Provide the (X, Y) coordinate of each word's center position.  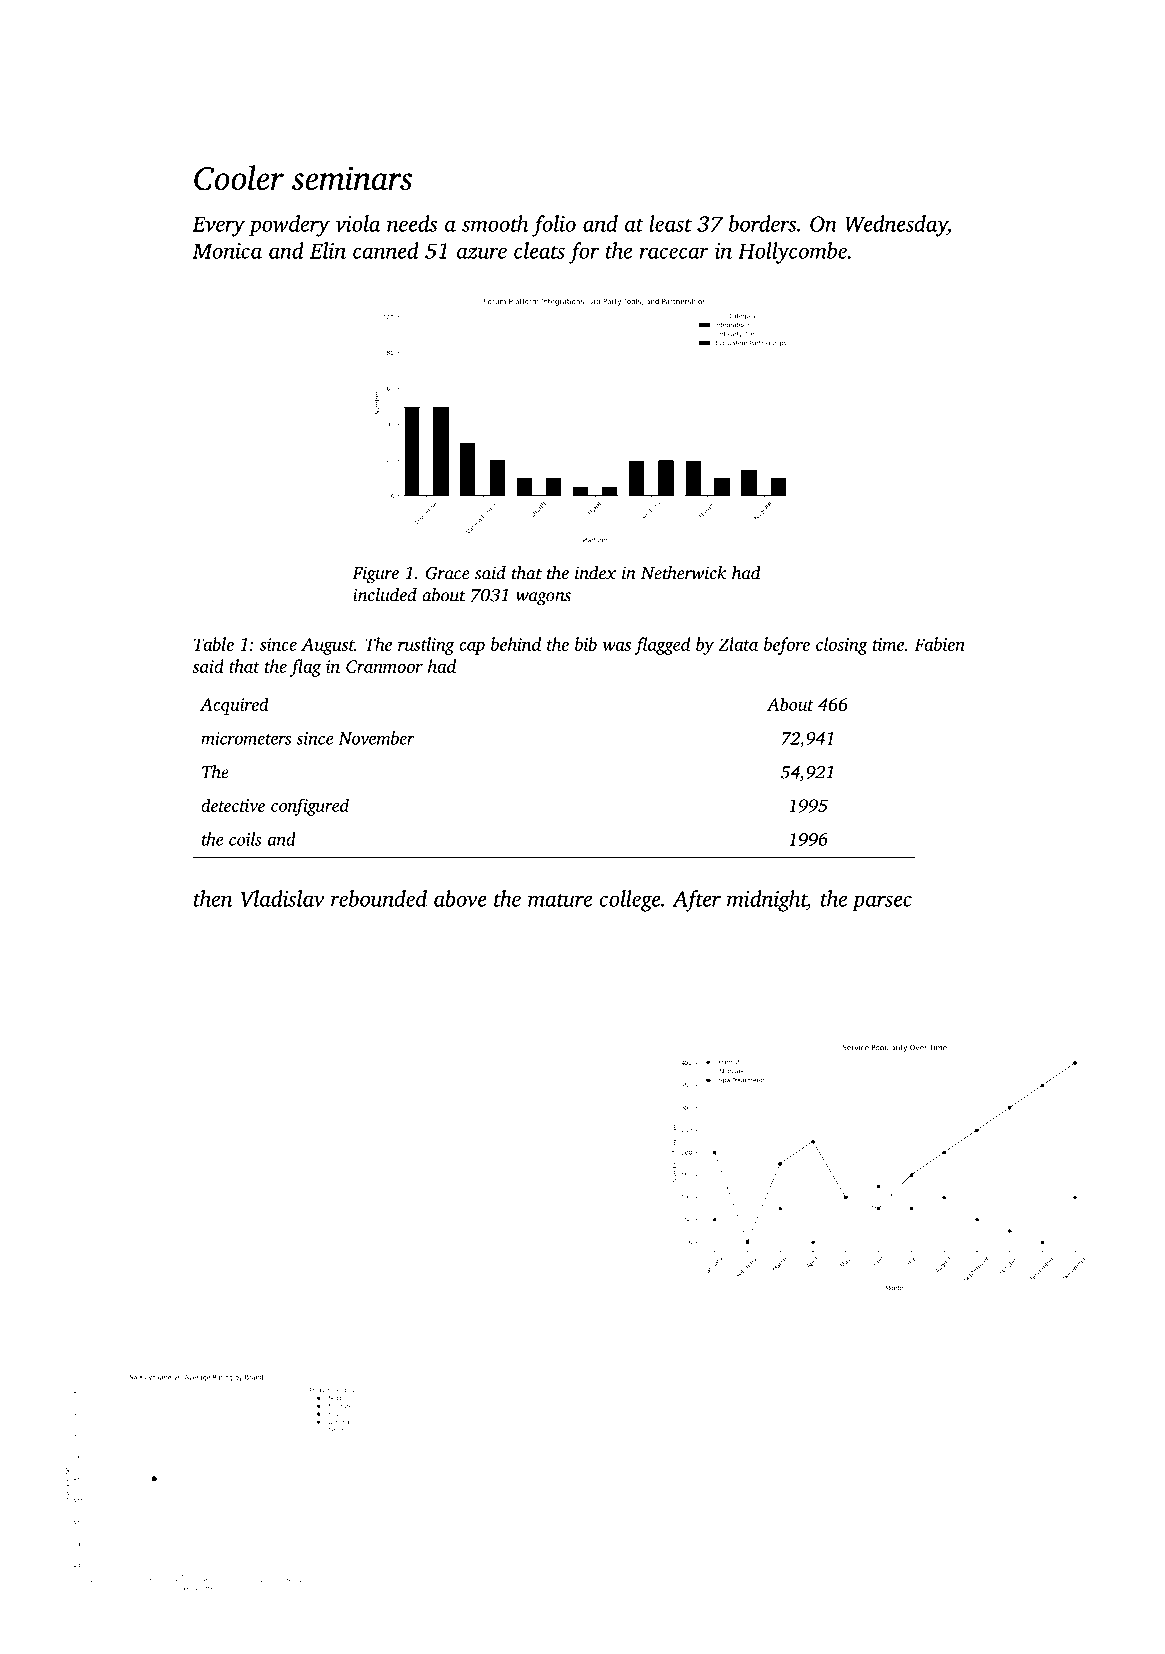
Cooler (239, 178)
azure (482, 253)
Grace (448, 573)
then (213, 898)
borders (762, 223)
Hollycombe (792, 253)
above (460, 898)
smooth (495, 223)
